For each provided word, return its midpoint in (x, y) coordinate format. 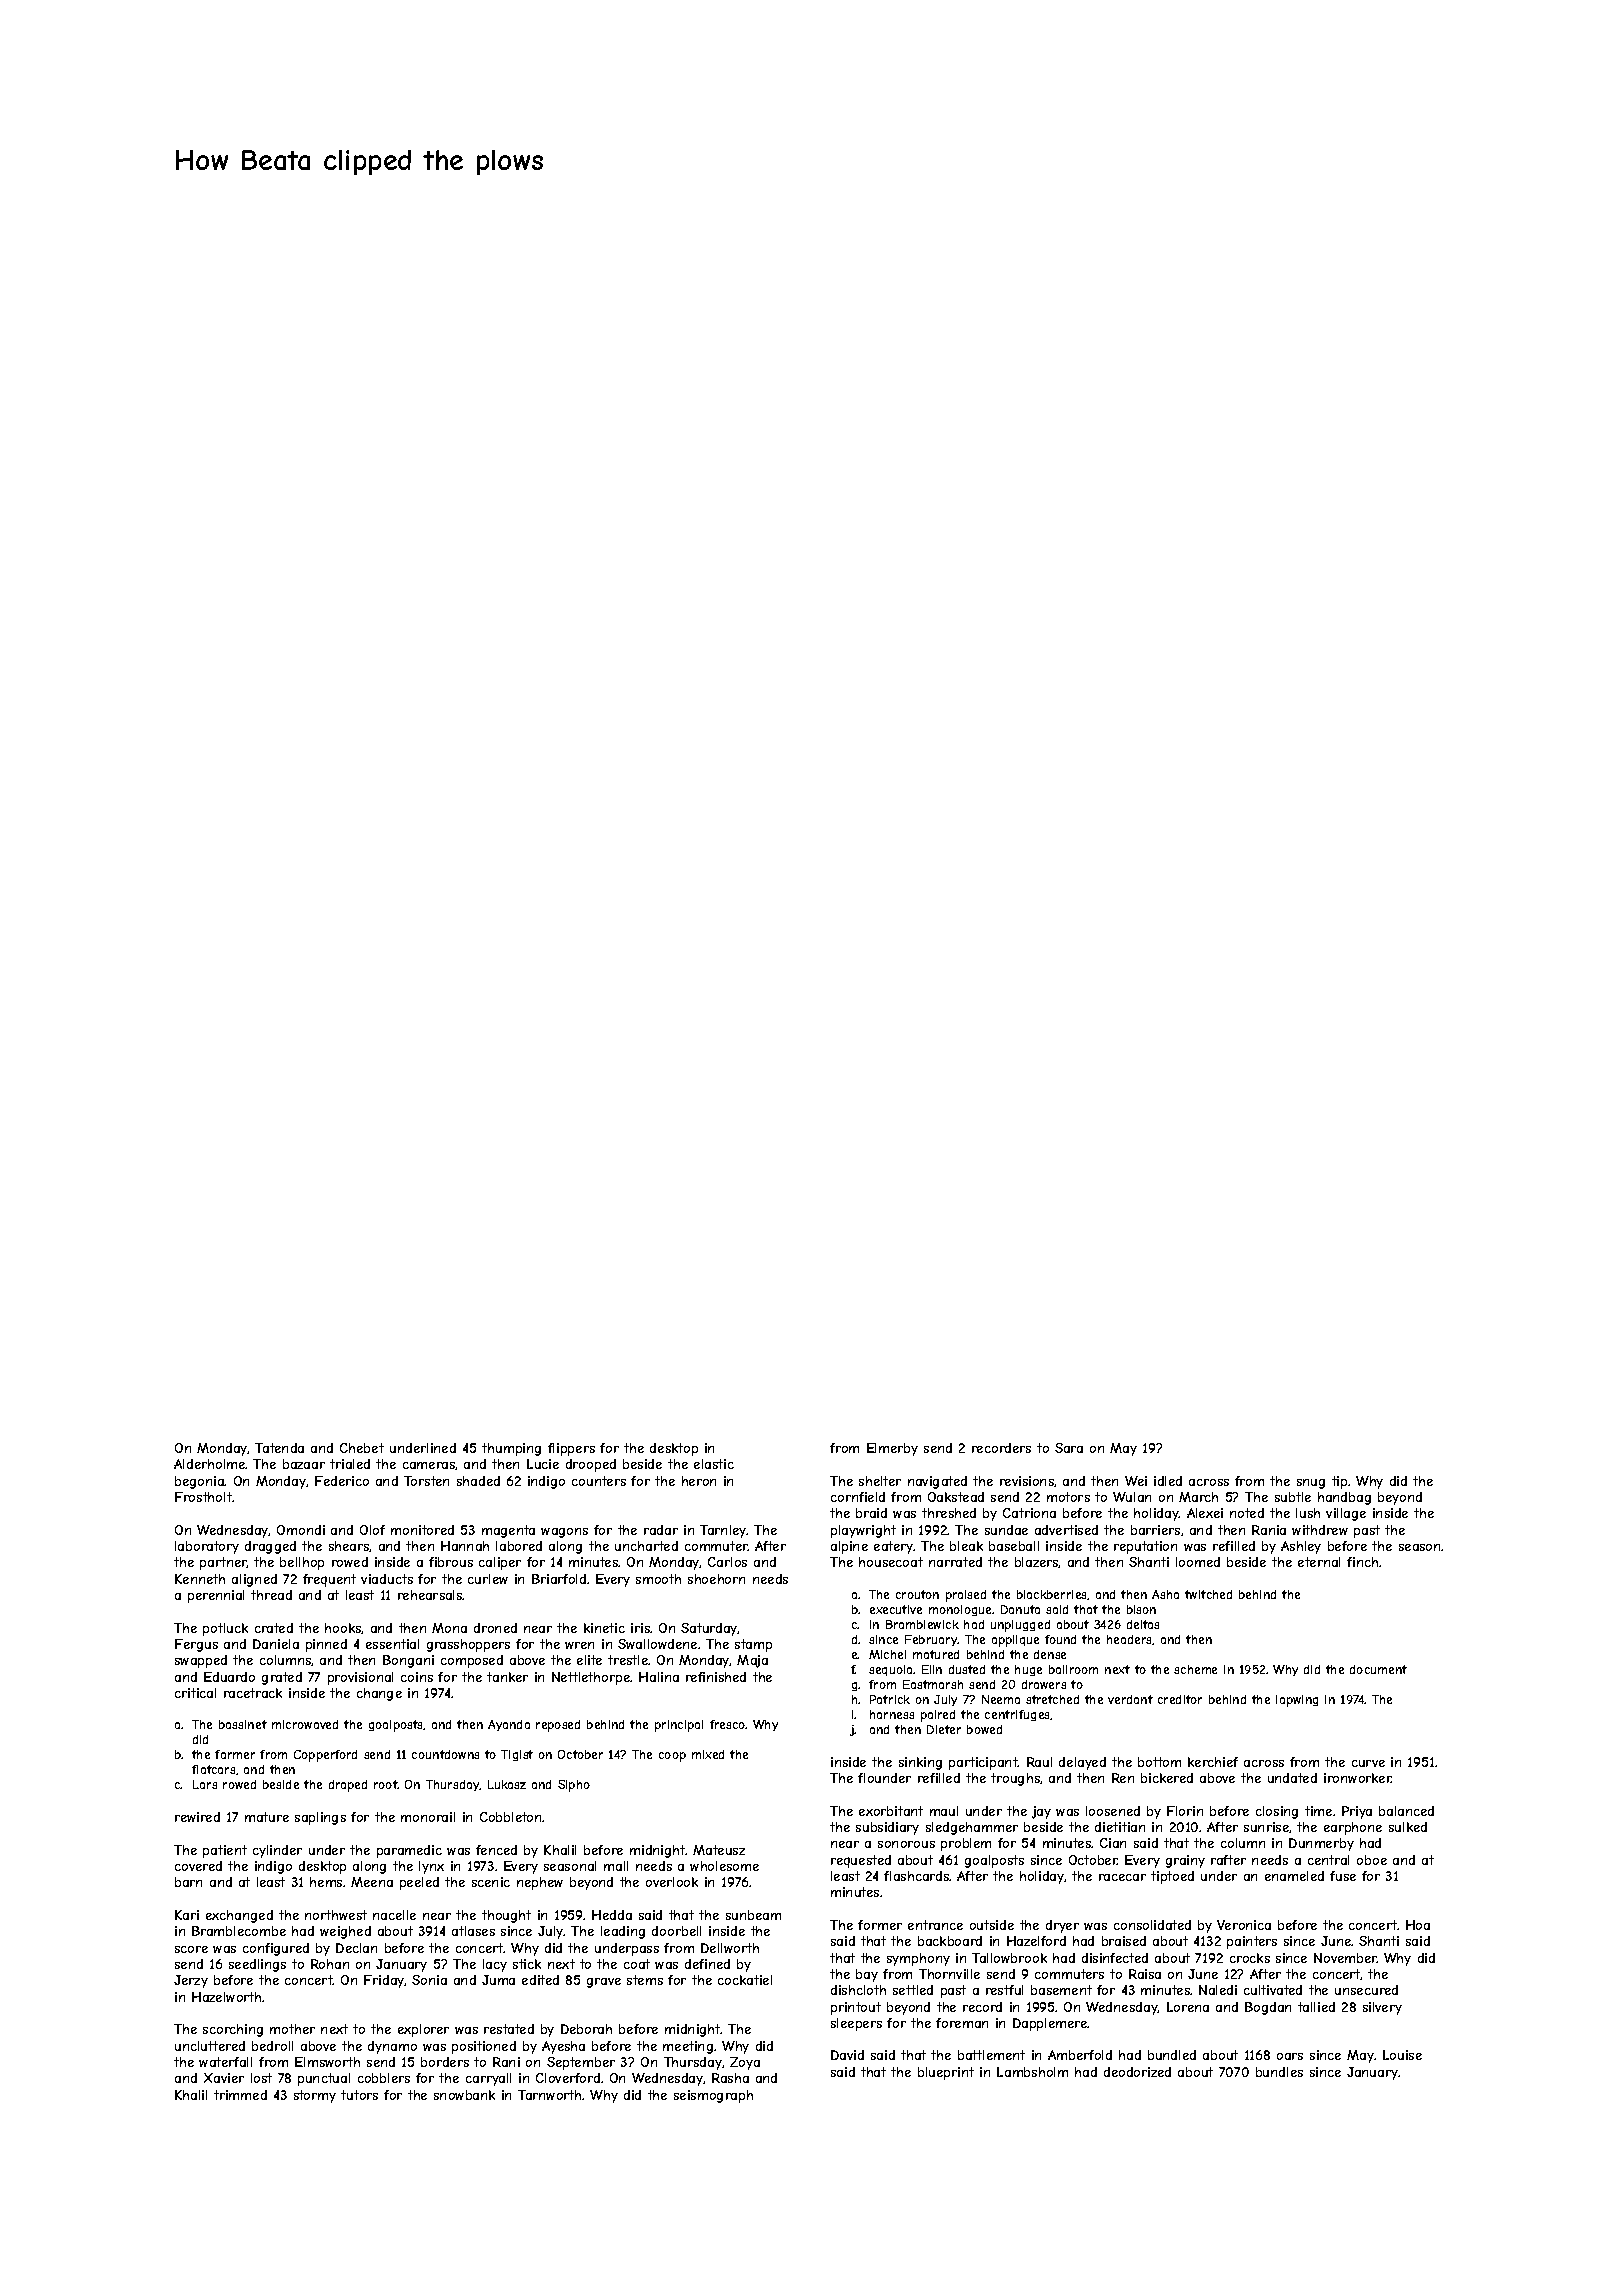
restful (1004, 1990)
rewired (197, 1817)
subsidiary (887, 1828)
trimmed (240, 2095)
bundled (1172, 2055)
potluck (225, 1629)
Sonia (429, 1980)
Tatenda (279, 1448)
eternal (1319, 1562)
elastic (714, 1464)
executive (896, 1609)
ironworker (1358, 1778)
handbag (1344, 1498)
